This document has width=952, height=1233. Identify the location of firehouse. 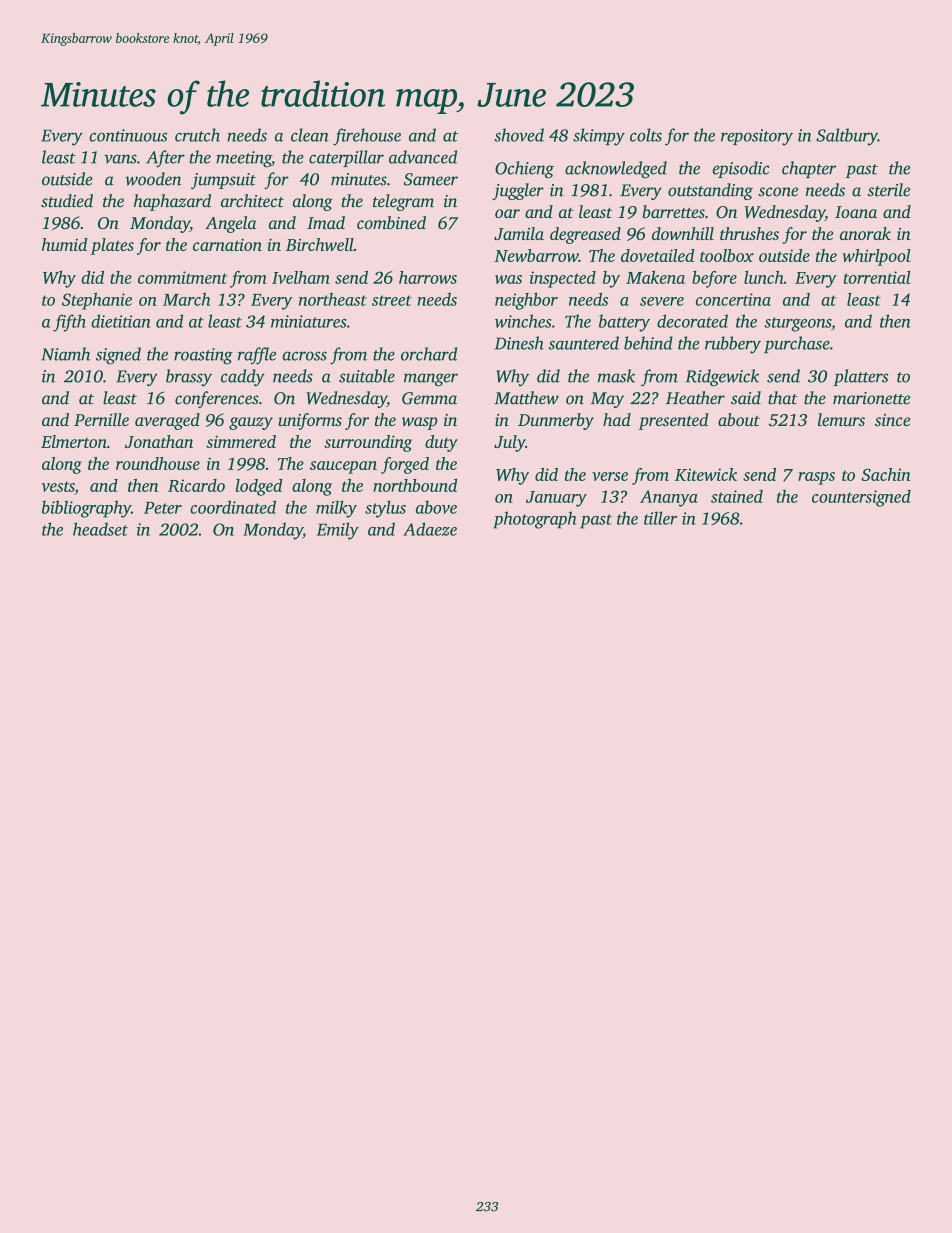
(367, 137).
